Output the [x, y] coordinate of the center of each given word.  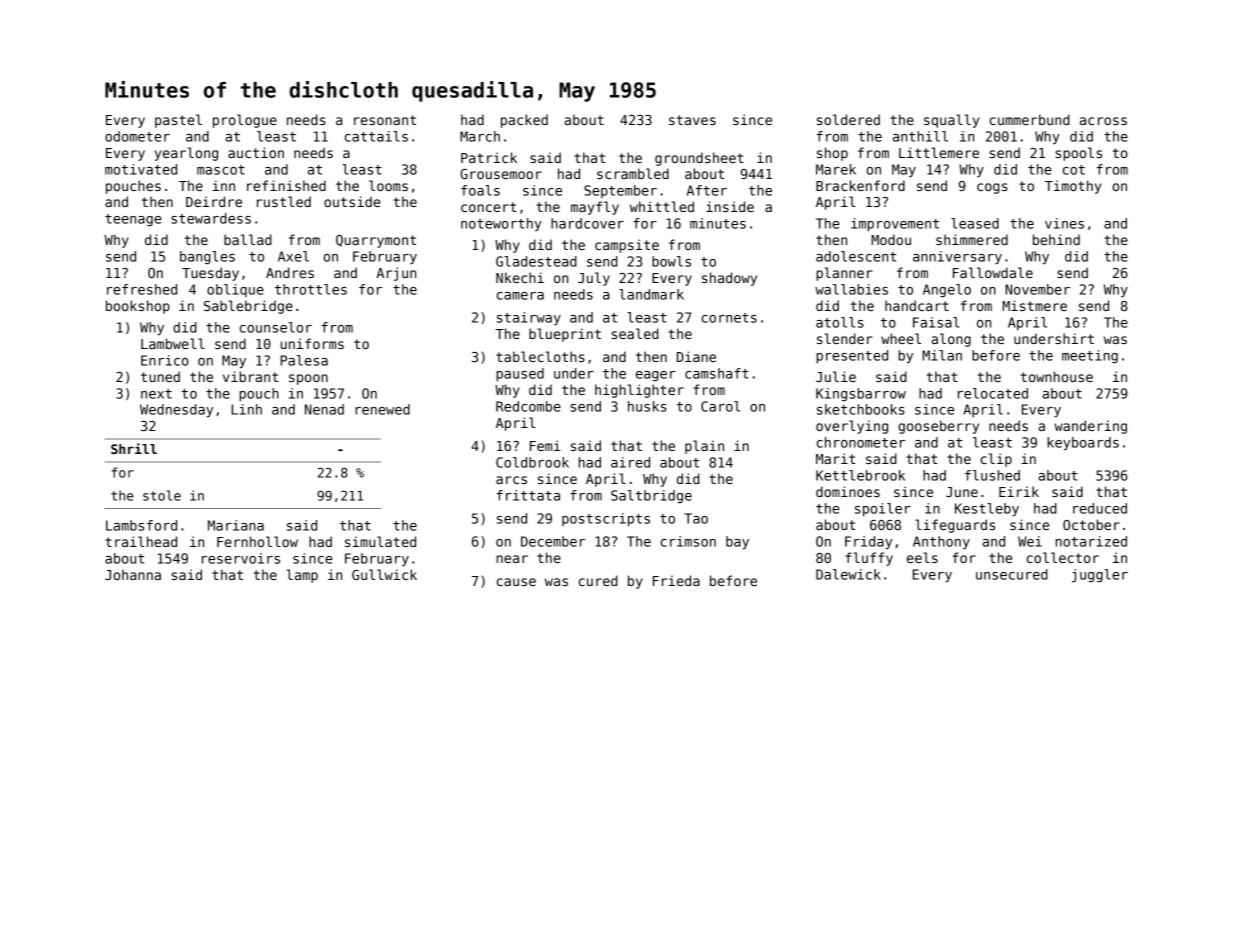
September [620, 191]
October [1091, 524]
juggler [1100, 576]
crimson [688, 541]
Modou [891, 239]
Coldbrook [532, 462]
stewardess [211, 218]
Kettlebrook [860, 475]
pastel [178, 121]
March [480, 136]
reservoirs [241, 558]
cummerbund [1030, 119]
